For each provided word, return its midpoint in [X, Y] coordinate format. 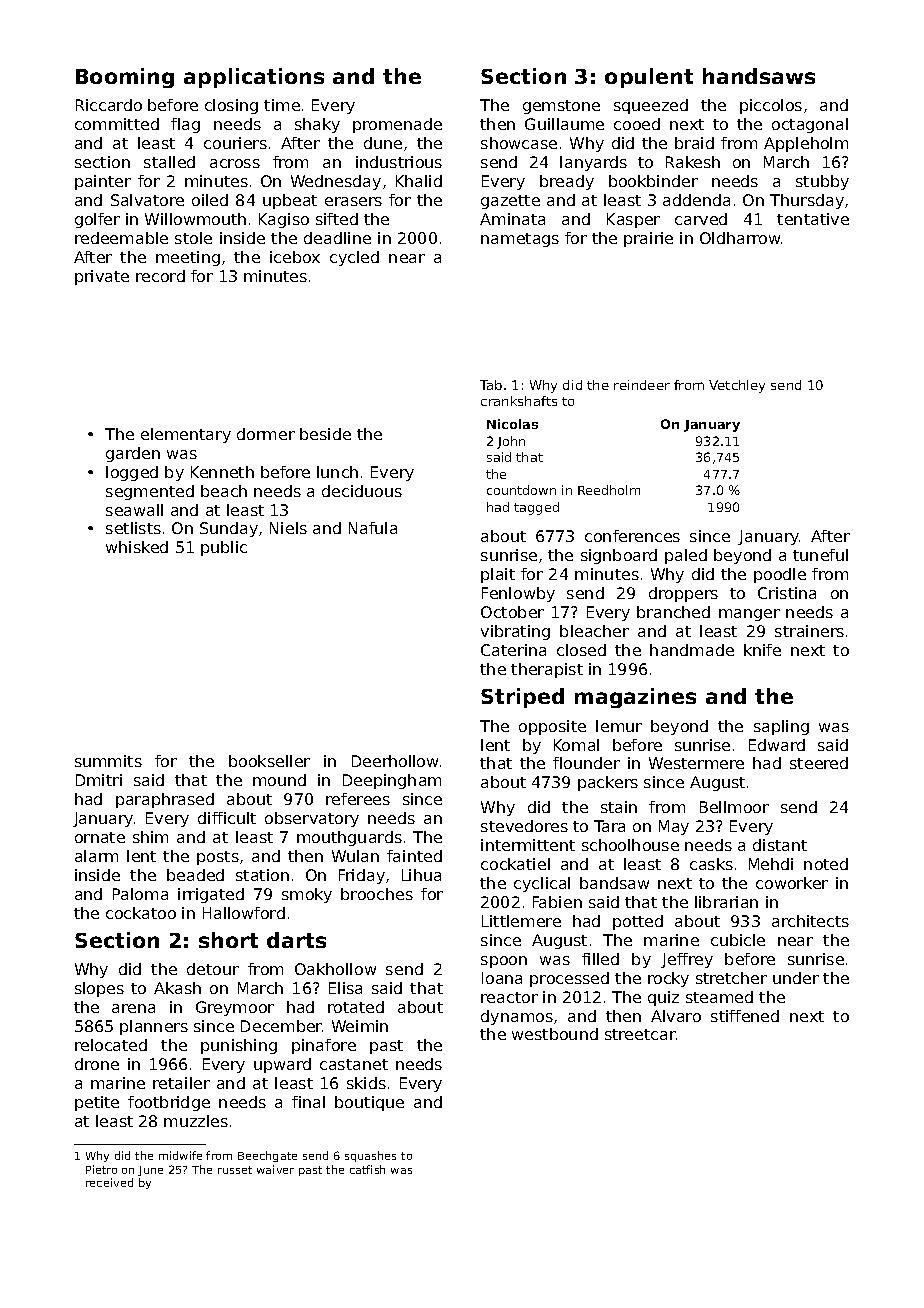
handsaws [759, 76]
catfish [367, 1169]
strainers [809, 631]
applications [254, 78]
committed [117, 124]
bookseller [269, 761]
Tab [491, 385]
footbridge [169, 1103]
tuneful [820, 555]
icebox [295, 257]
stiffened [745, 1016]
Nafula [373, 528]
